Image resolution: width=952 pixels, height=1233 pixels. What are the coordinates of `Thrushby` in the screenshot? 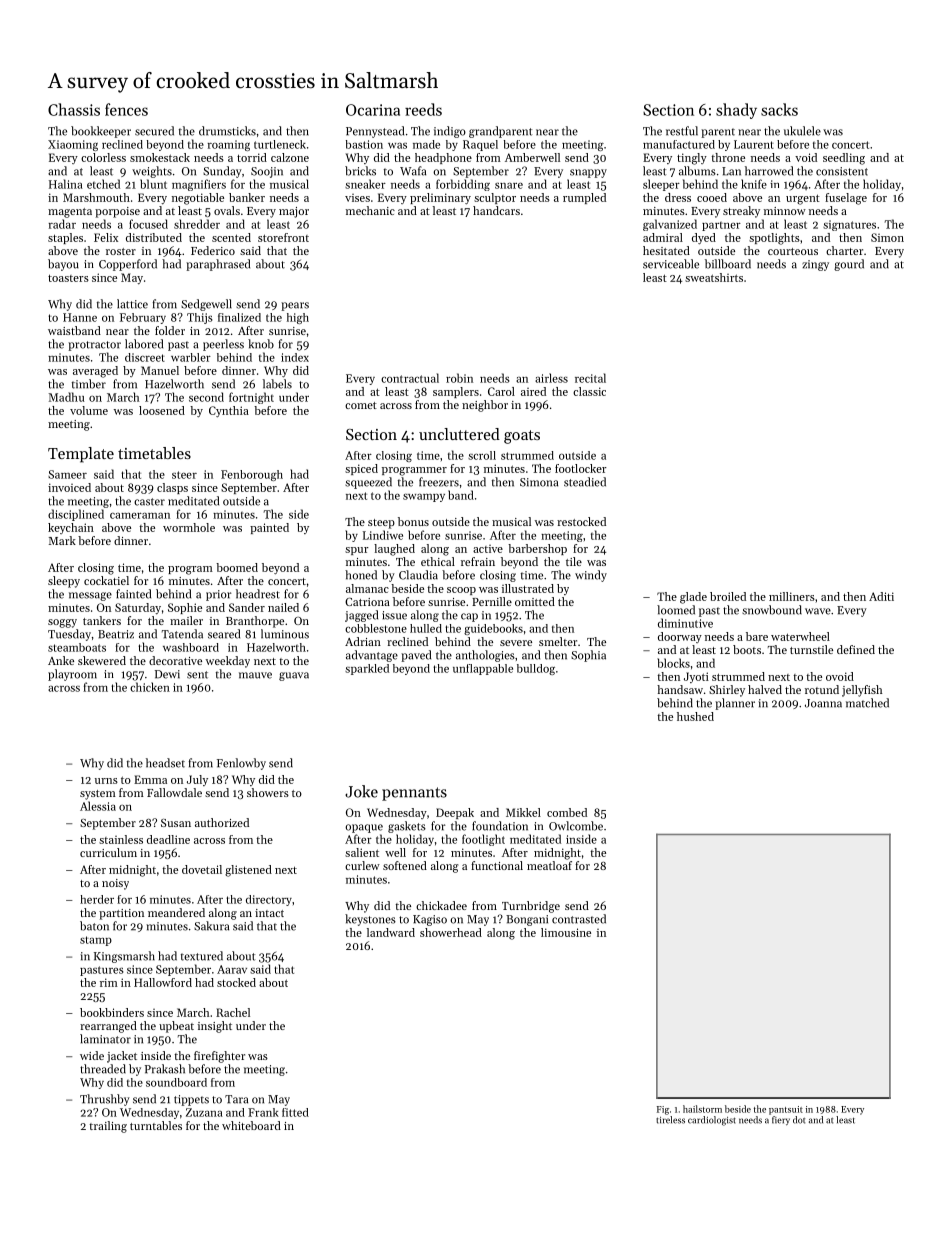 It's located at (105, 1100).
